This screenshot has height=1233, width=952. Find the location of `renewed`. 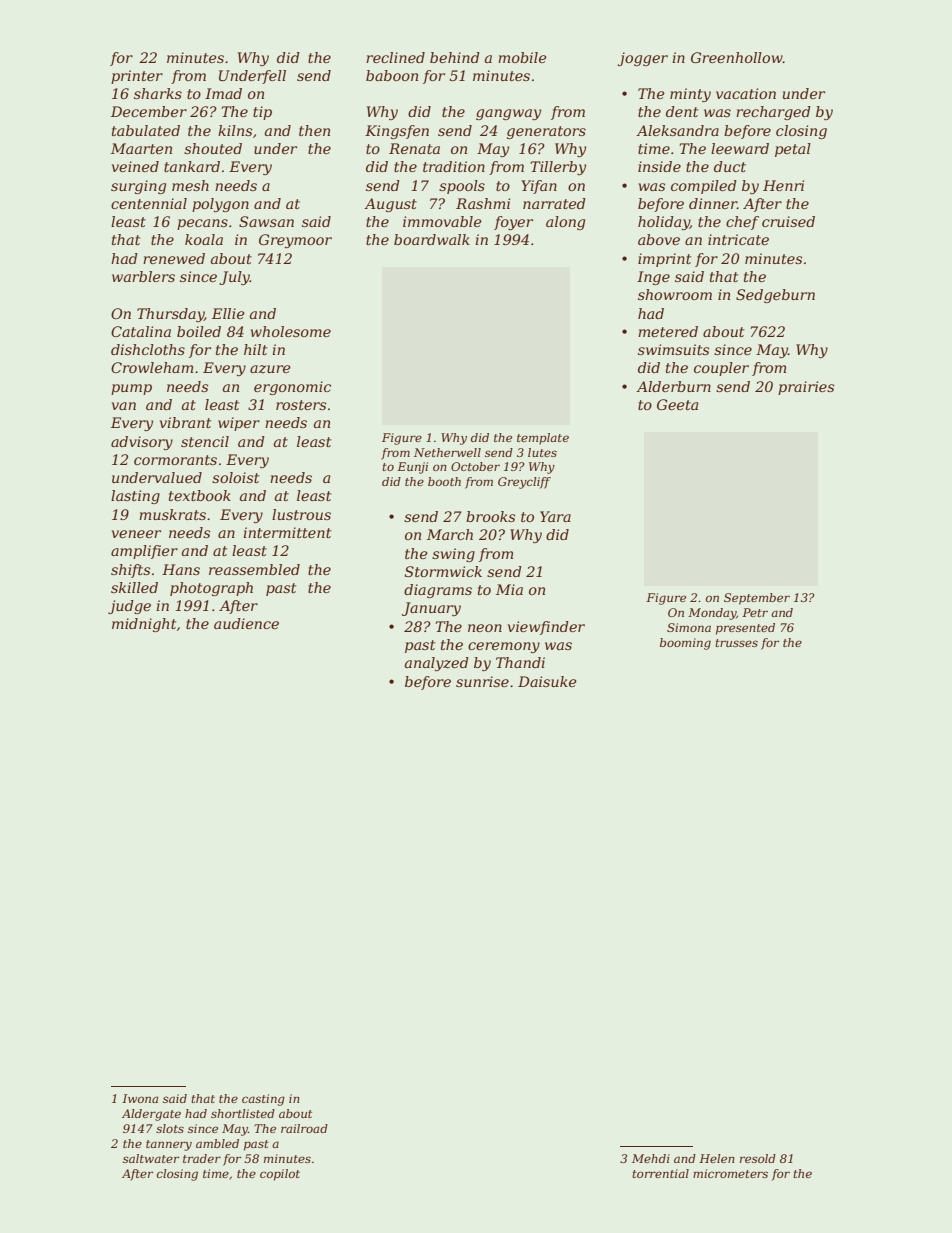

renewed is located at coordinates (174, 258).
